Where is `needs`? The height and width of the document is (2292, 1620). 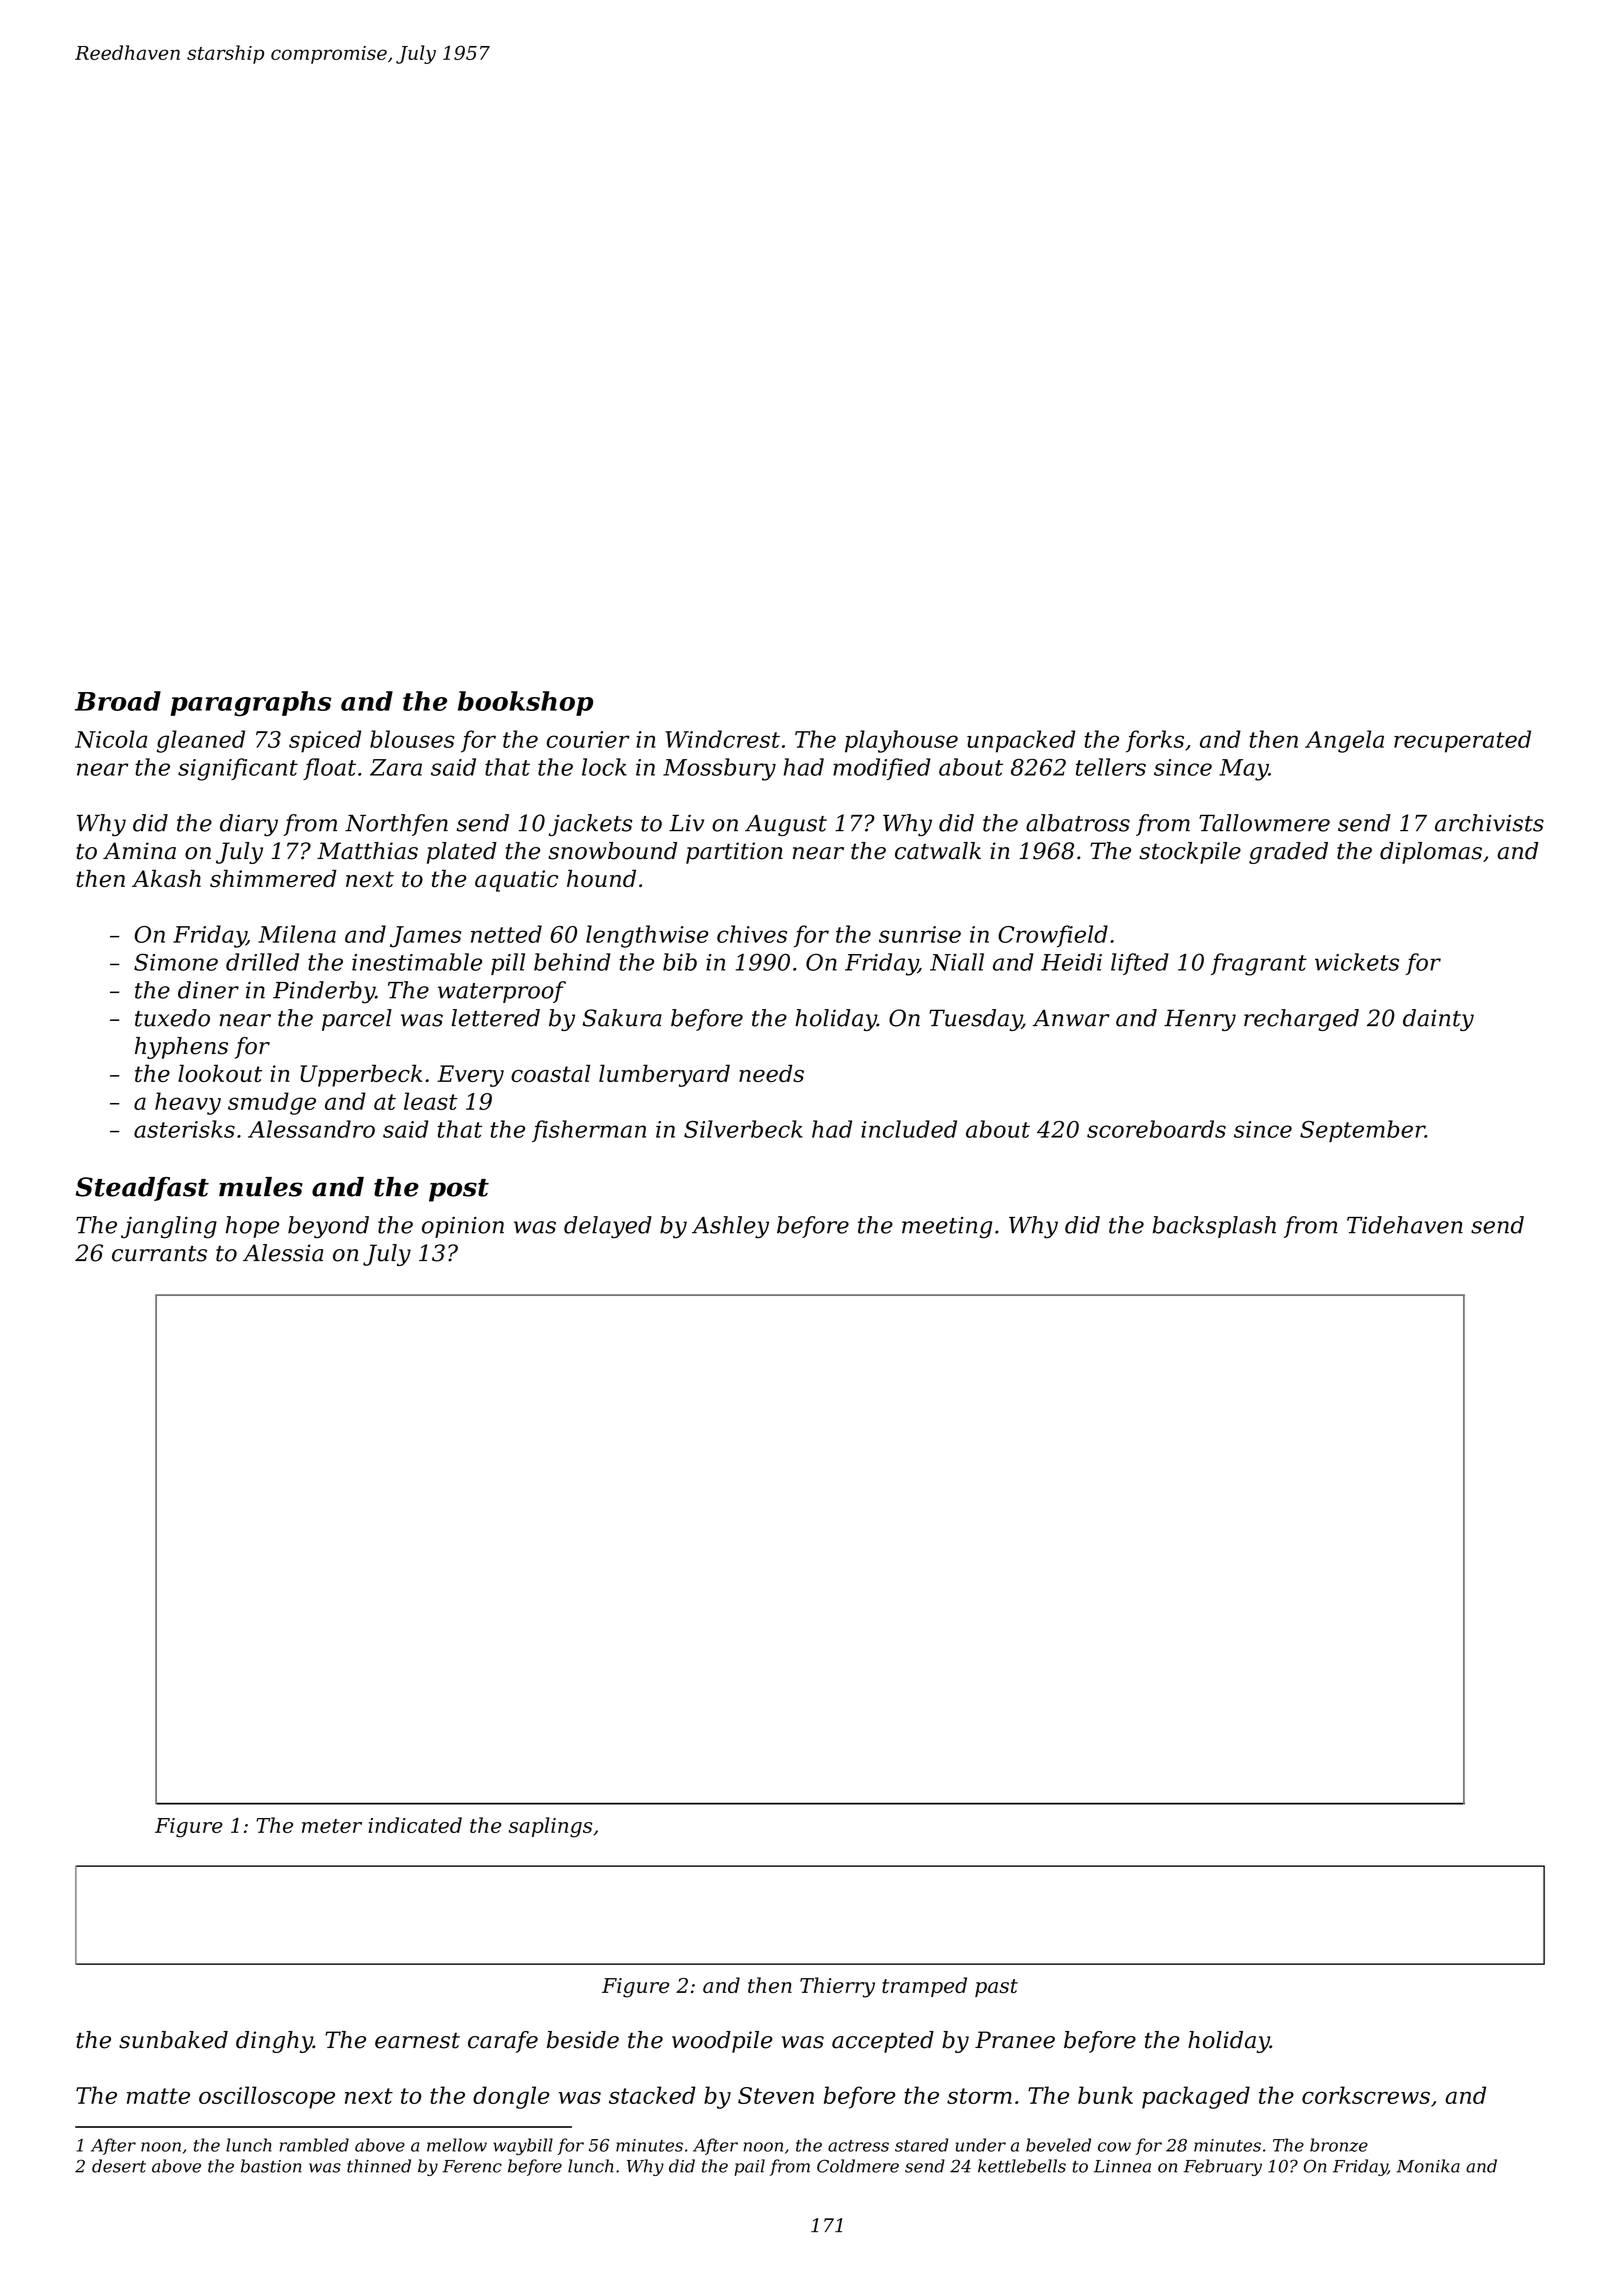
needs is located at coordinates (771, 1073).
